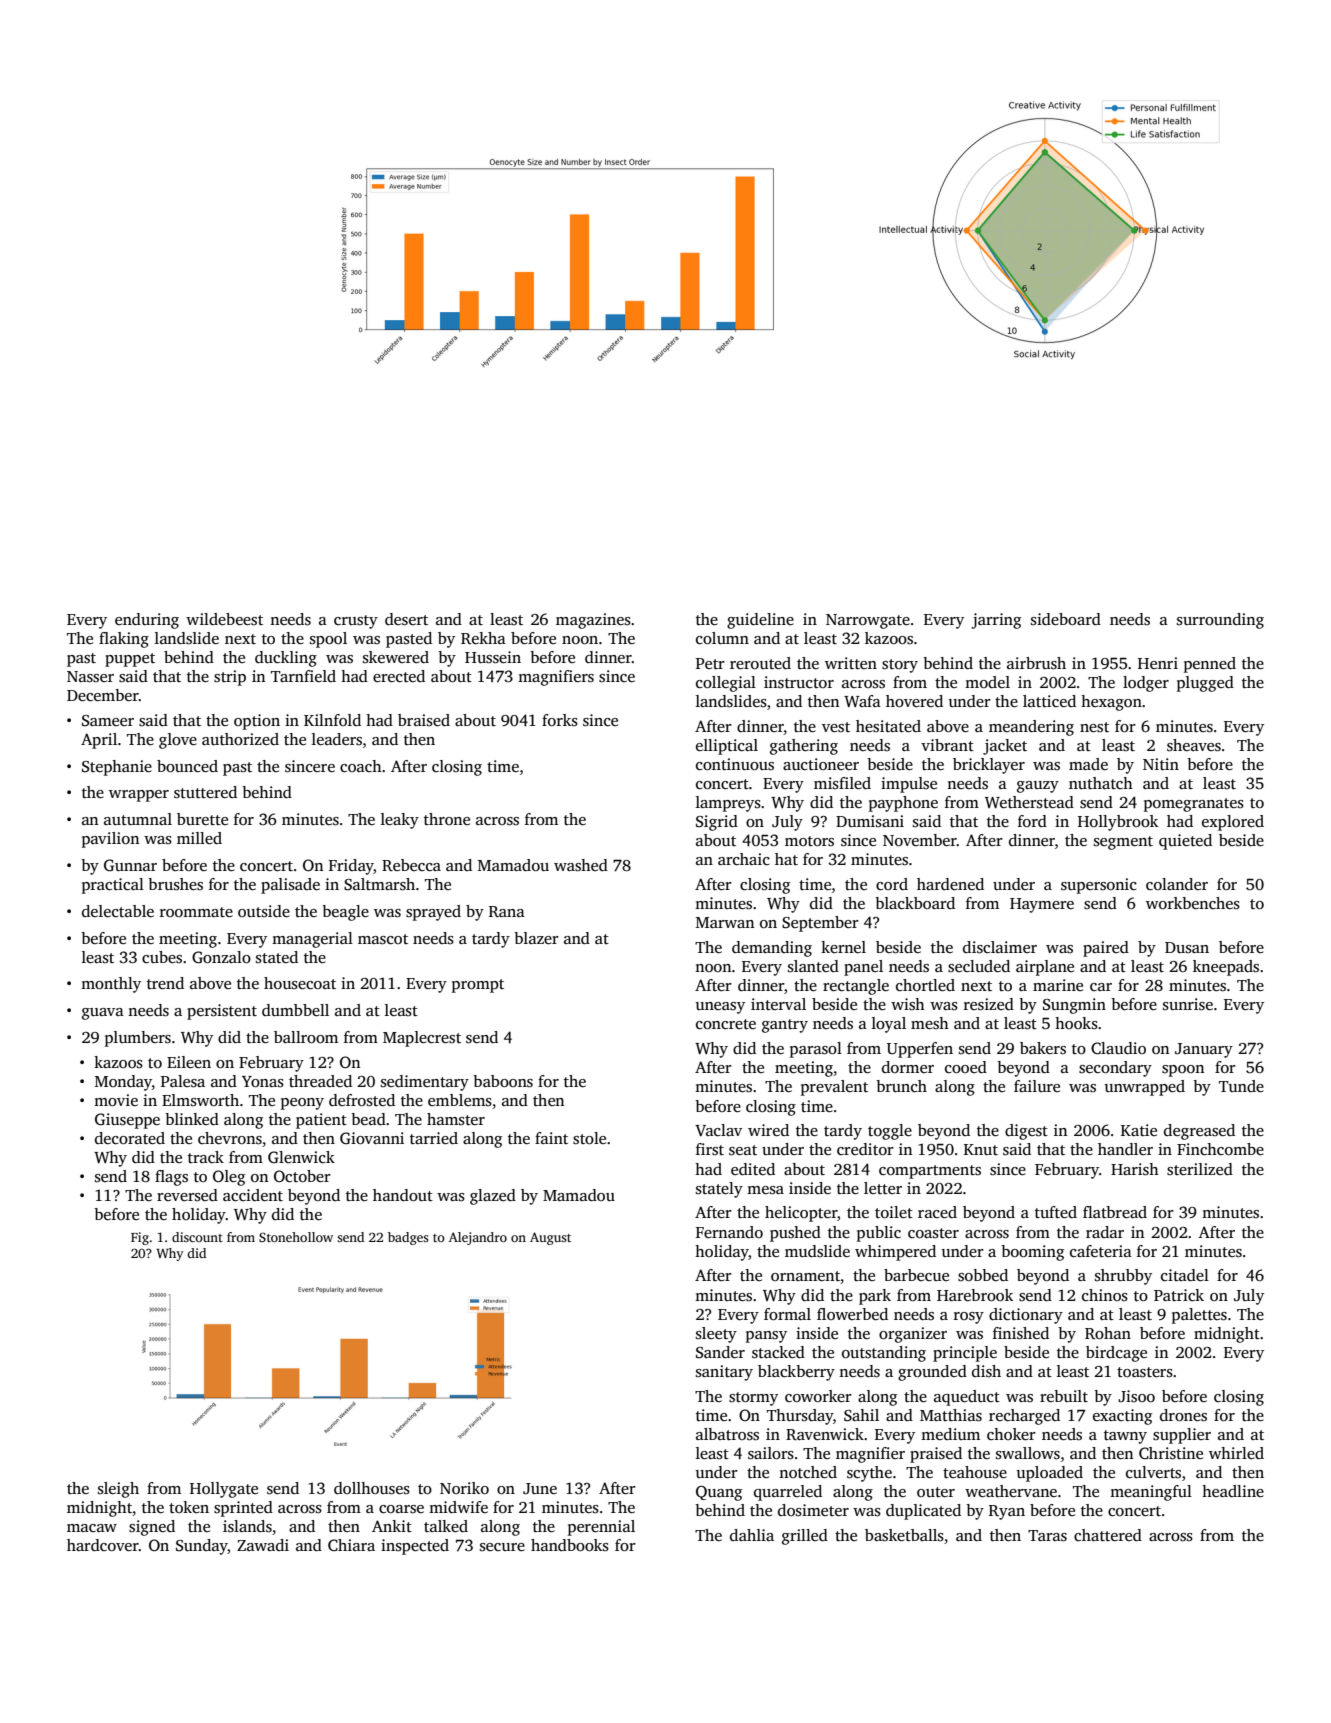 The width and height of the screenshot is (1331, 1723). Describe the element at coordinates (1220, 621) in the screenshot. I see `surrounding` at that location.
